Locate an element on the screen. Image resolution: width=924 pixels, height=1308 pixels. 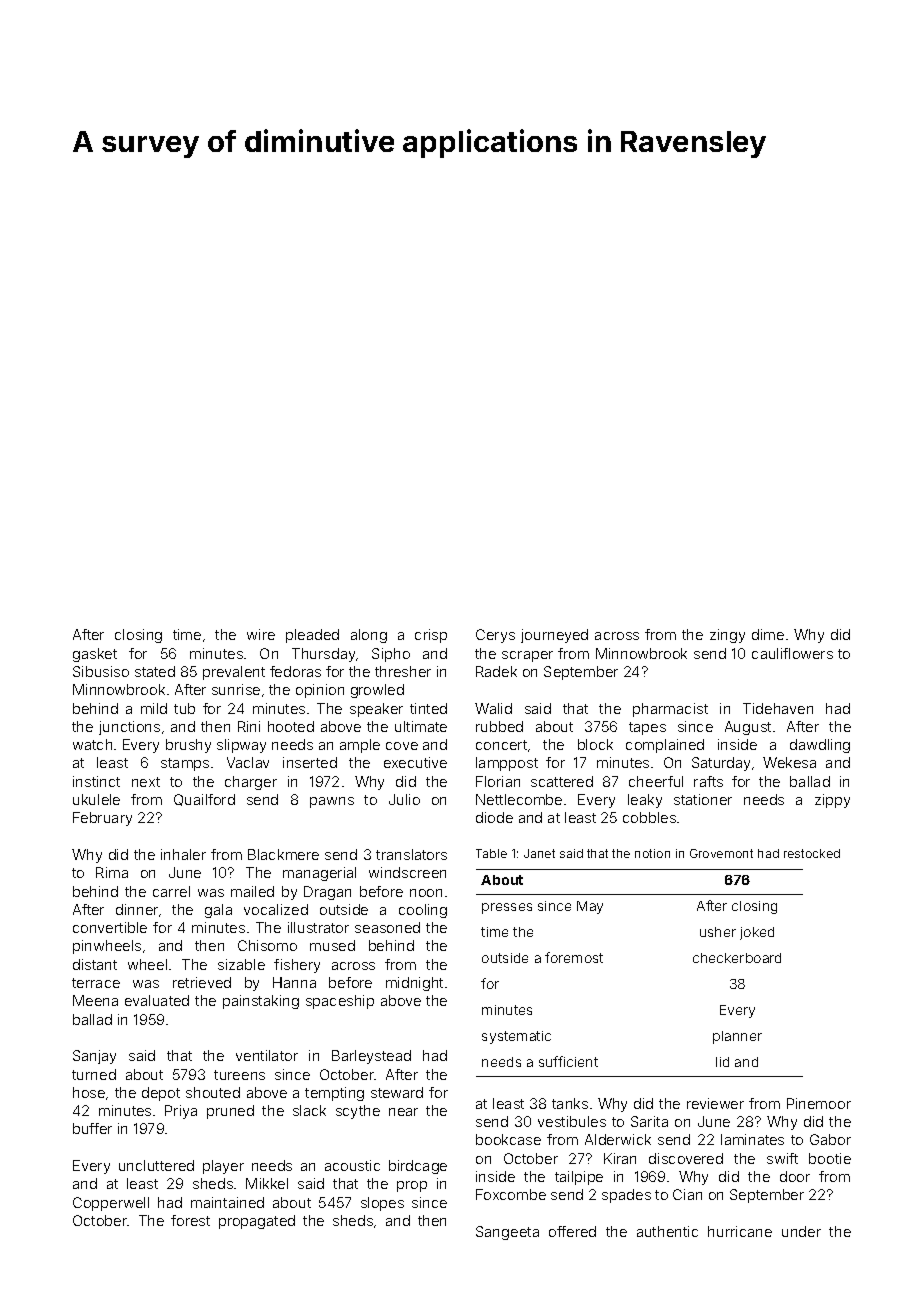
dawdling is located at coordinates (820, 746).
